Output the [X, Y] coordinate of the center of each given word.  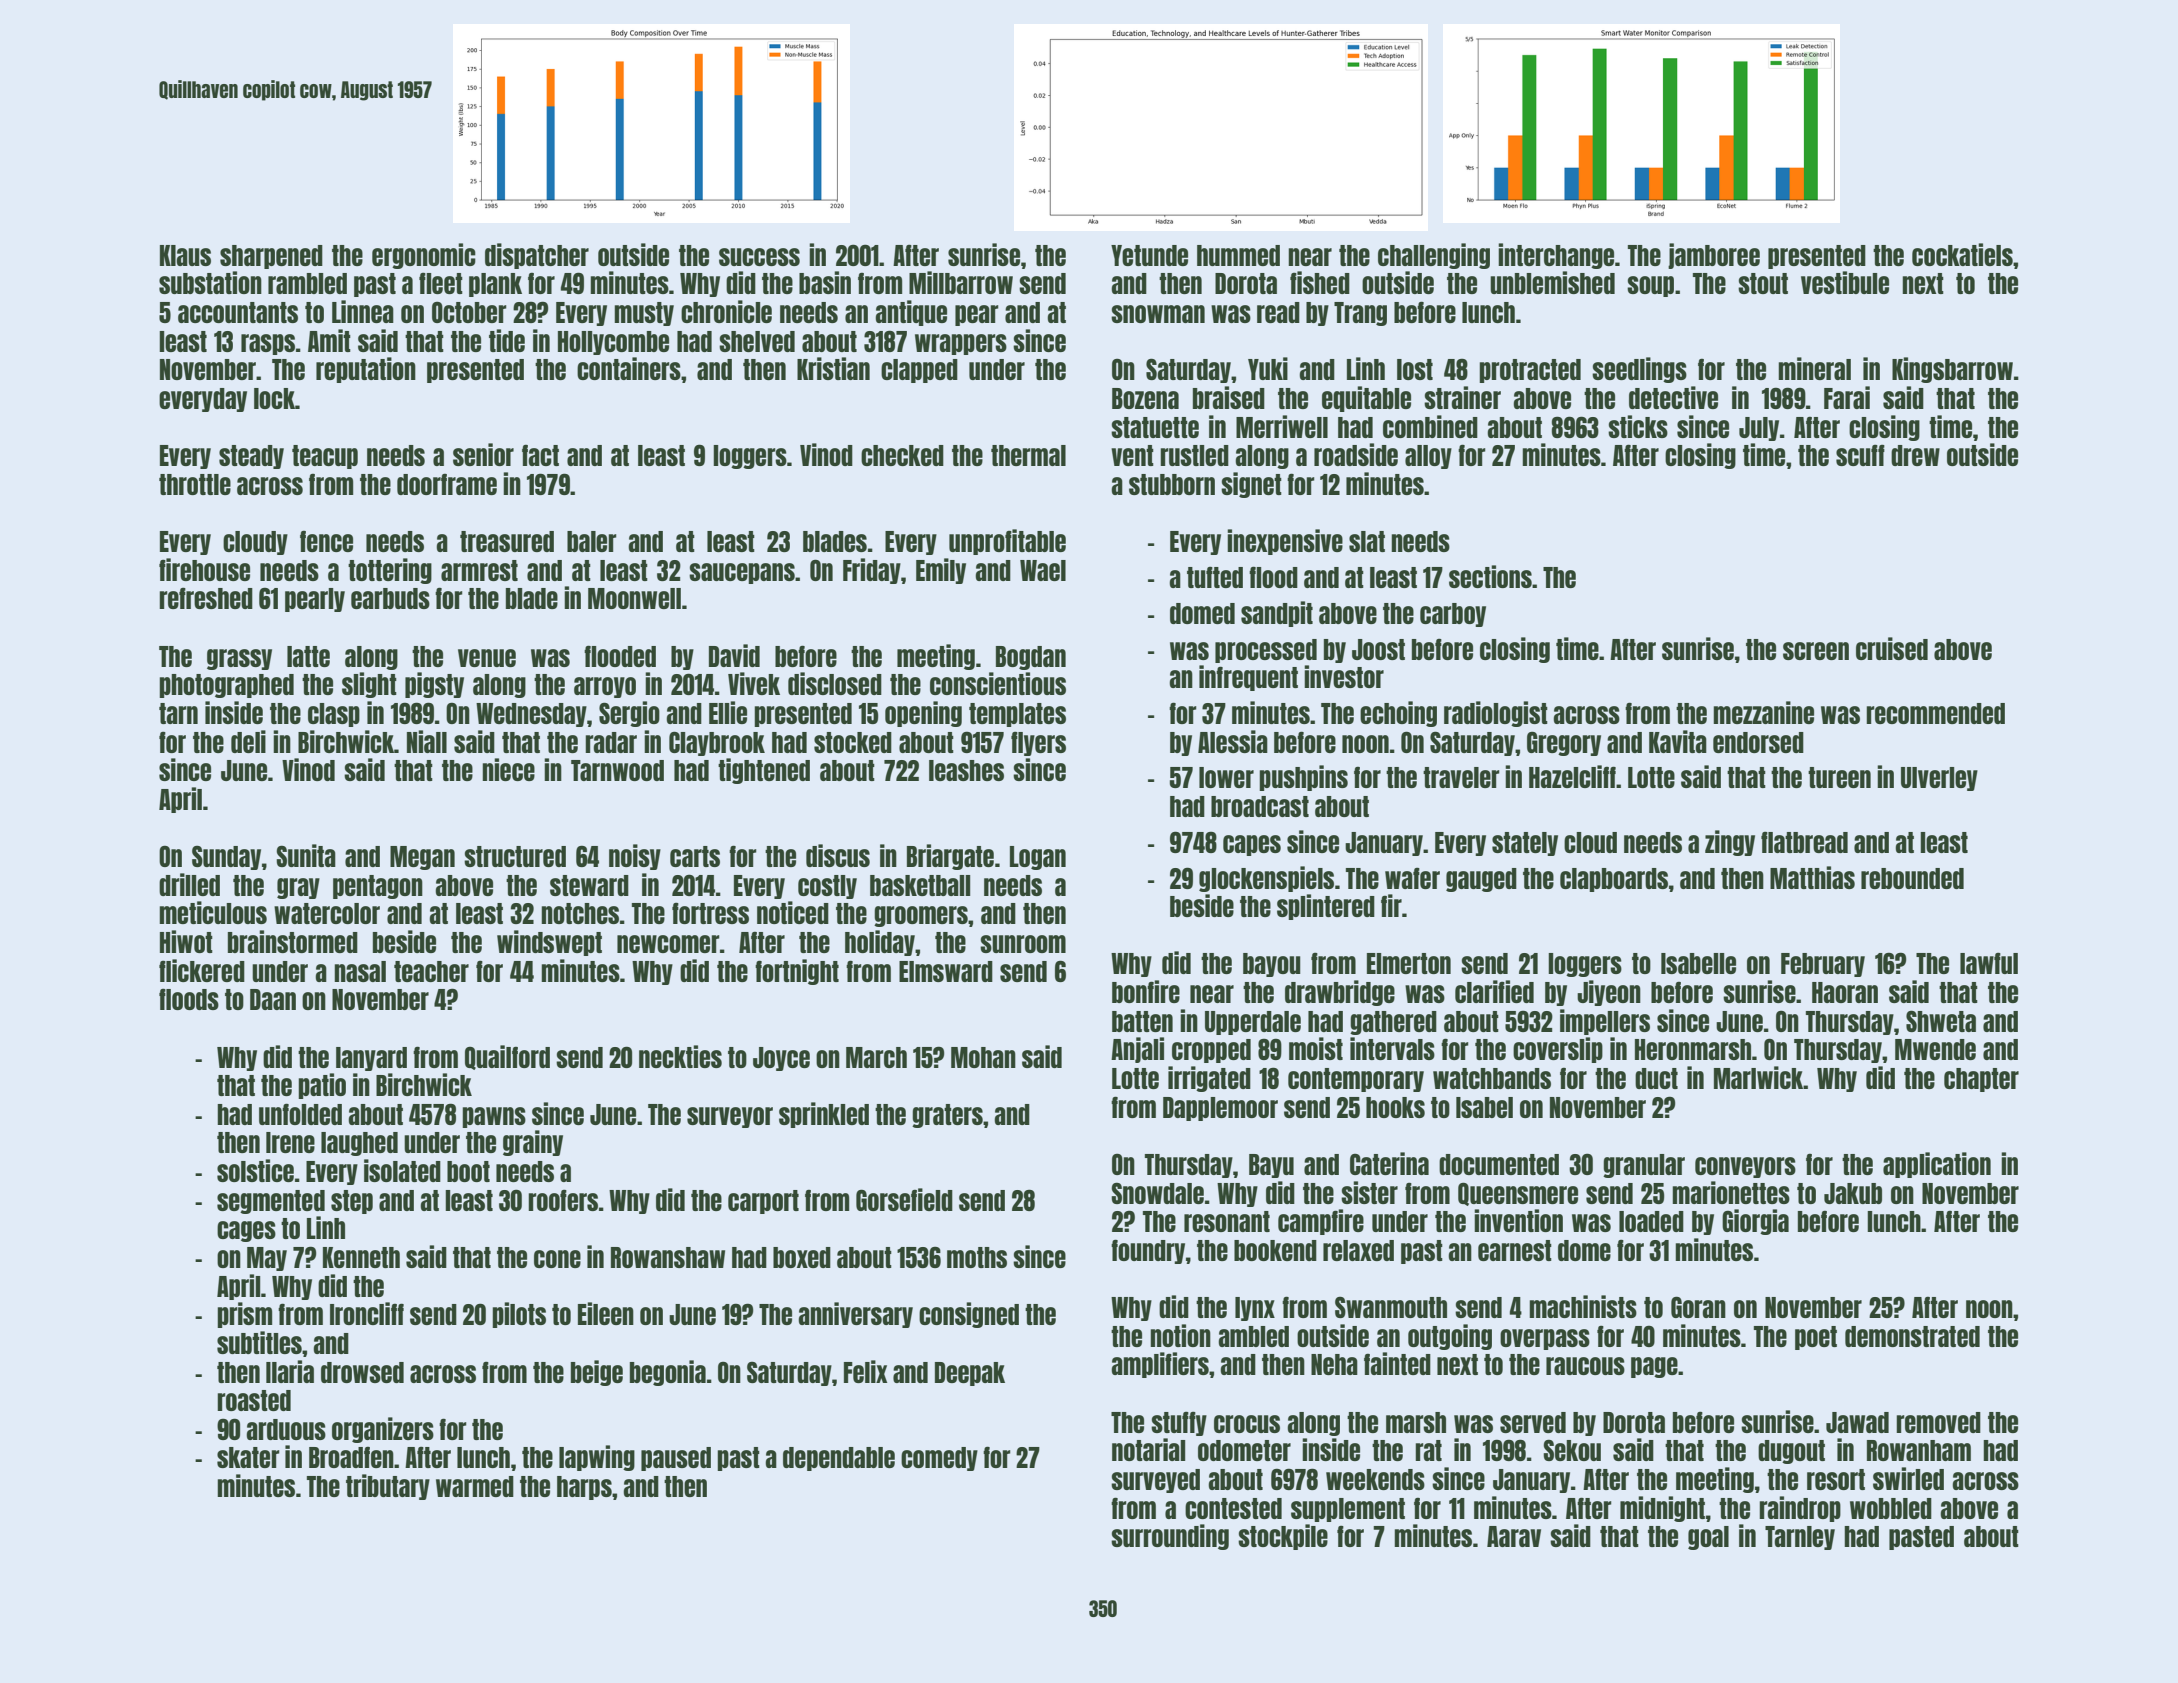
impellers [1605, 1022]
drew [1915, 455]
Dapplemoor [1220, 1109]
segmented [271, 1202]
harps [584, 1488]
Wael [1043, 570]
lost [1415, 369]
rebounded [1912, 878]
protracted [1530, 371]
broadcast [1260, 806]
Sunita [306, 855]
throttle [195, 484]
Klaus [185, 255]
